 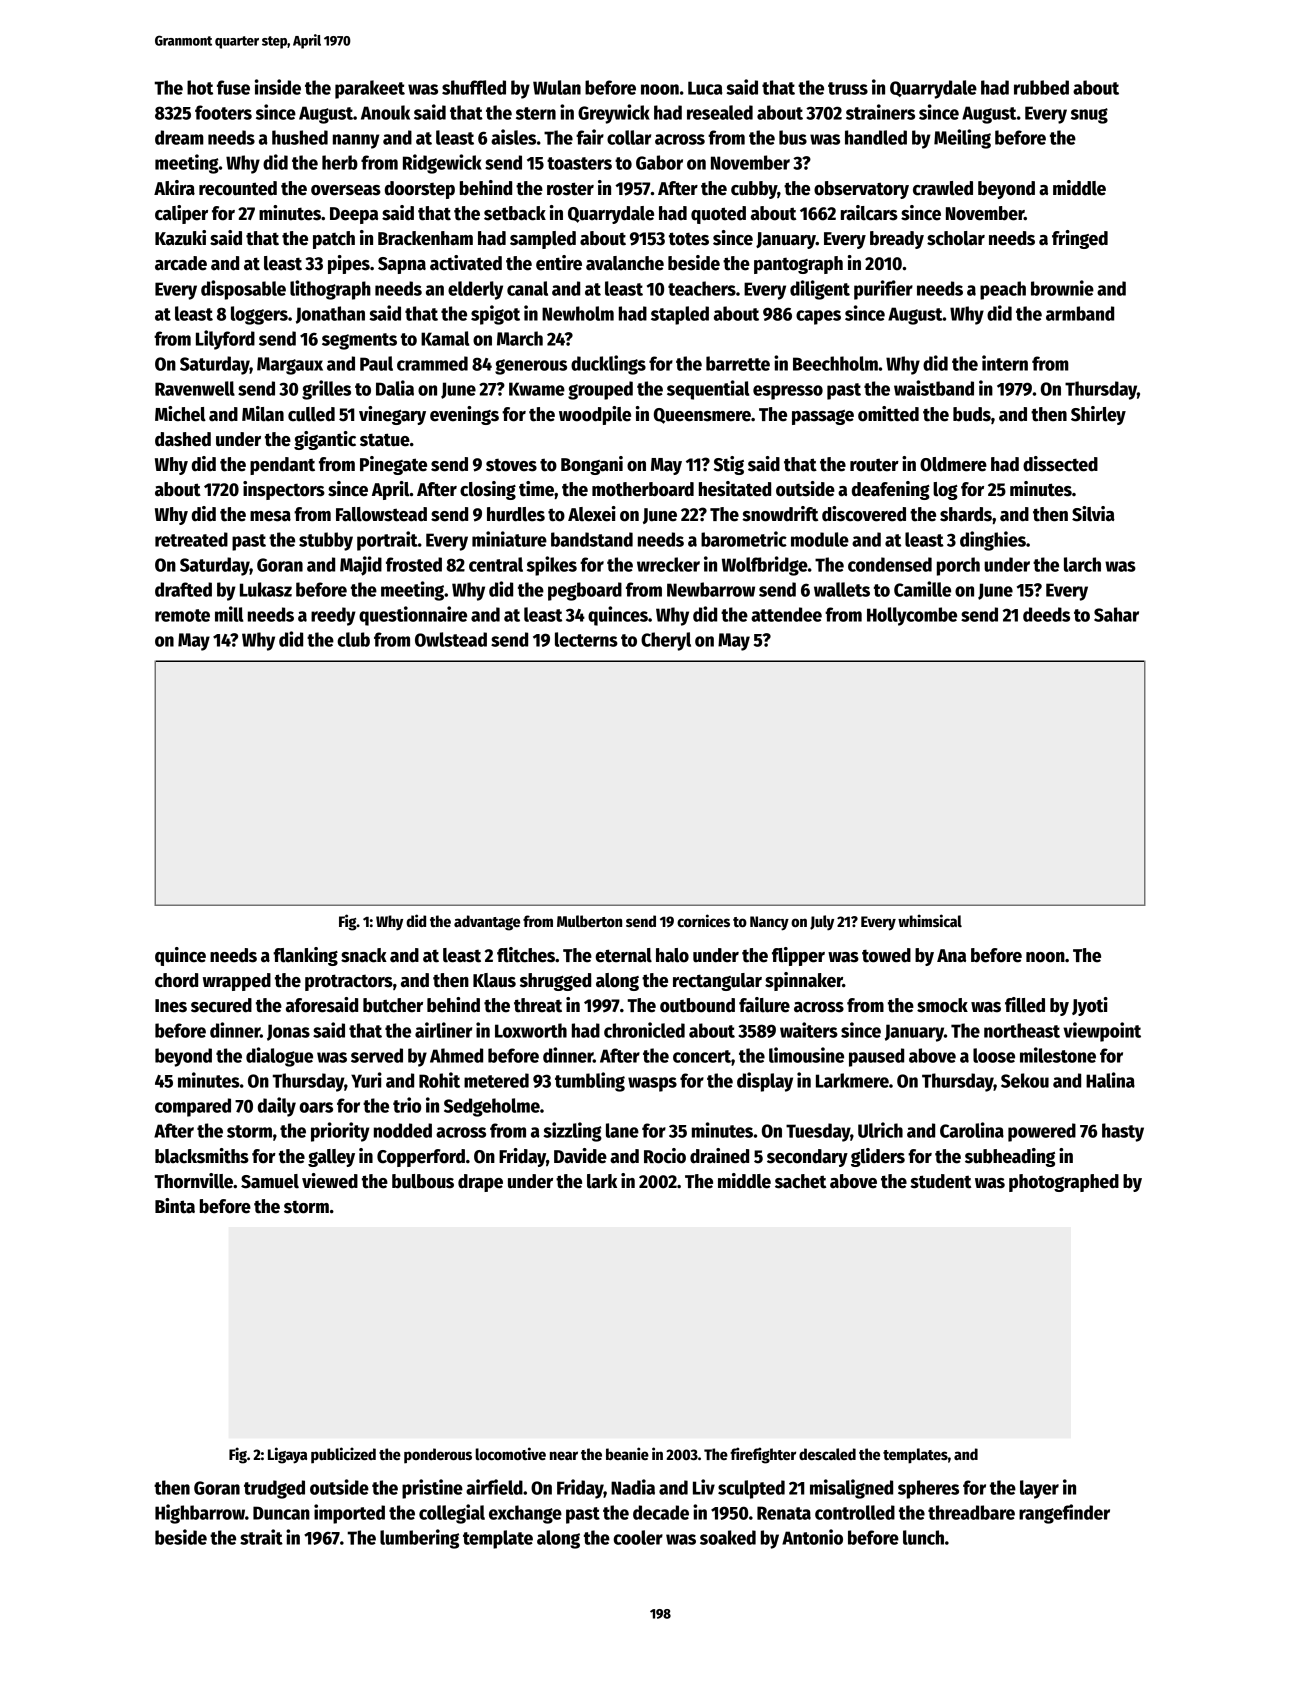 What do you see at coordinates (330, 315) in the page?
I see `Jonathan` at bounding box center [330, 315].
